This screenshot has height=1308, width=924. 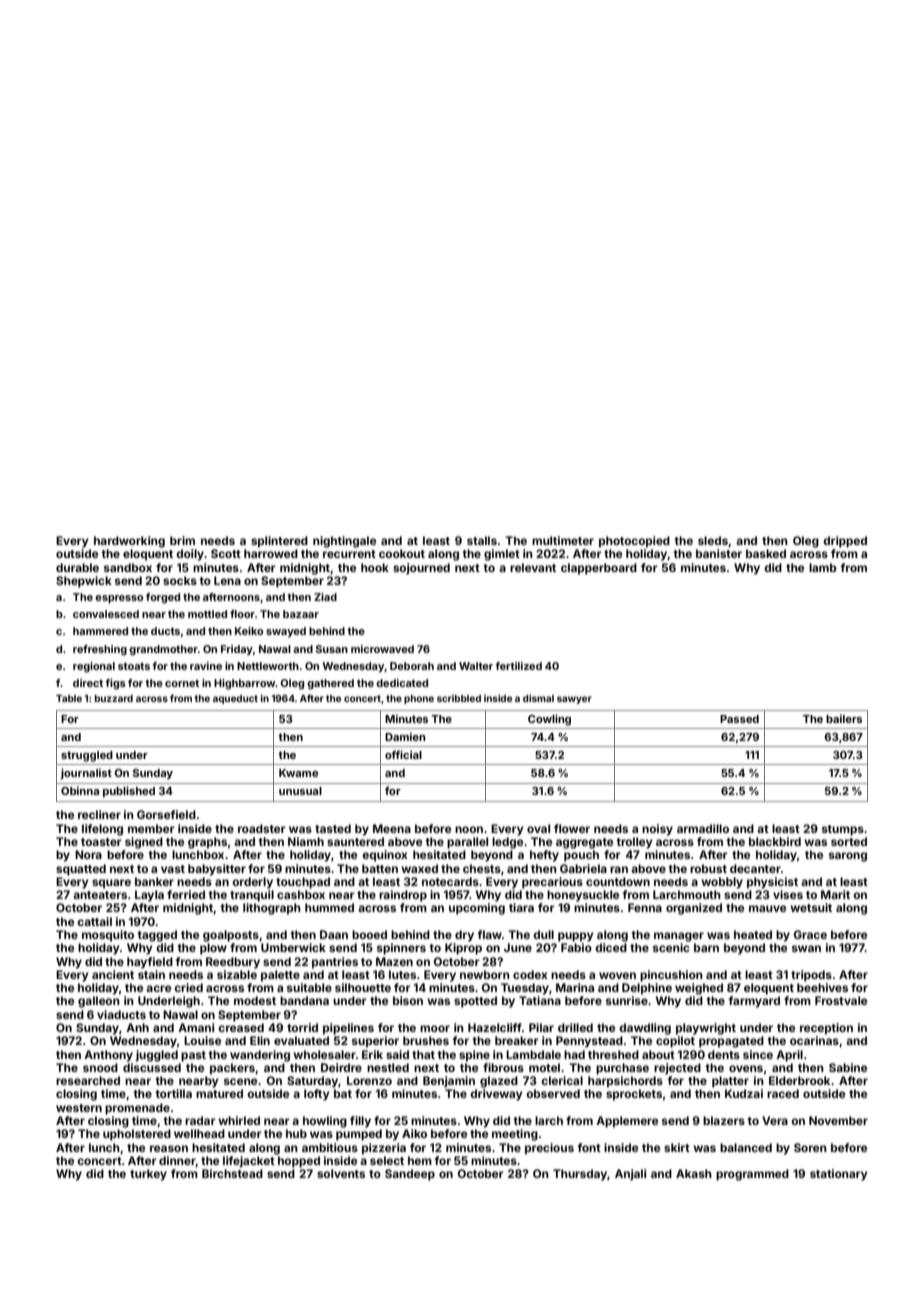 What do you see at coordinates (713, 540) in the screenshot?
I see `sleds` at bounding box center [713, 540].
